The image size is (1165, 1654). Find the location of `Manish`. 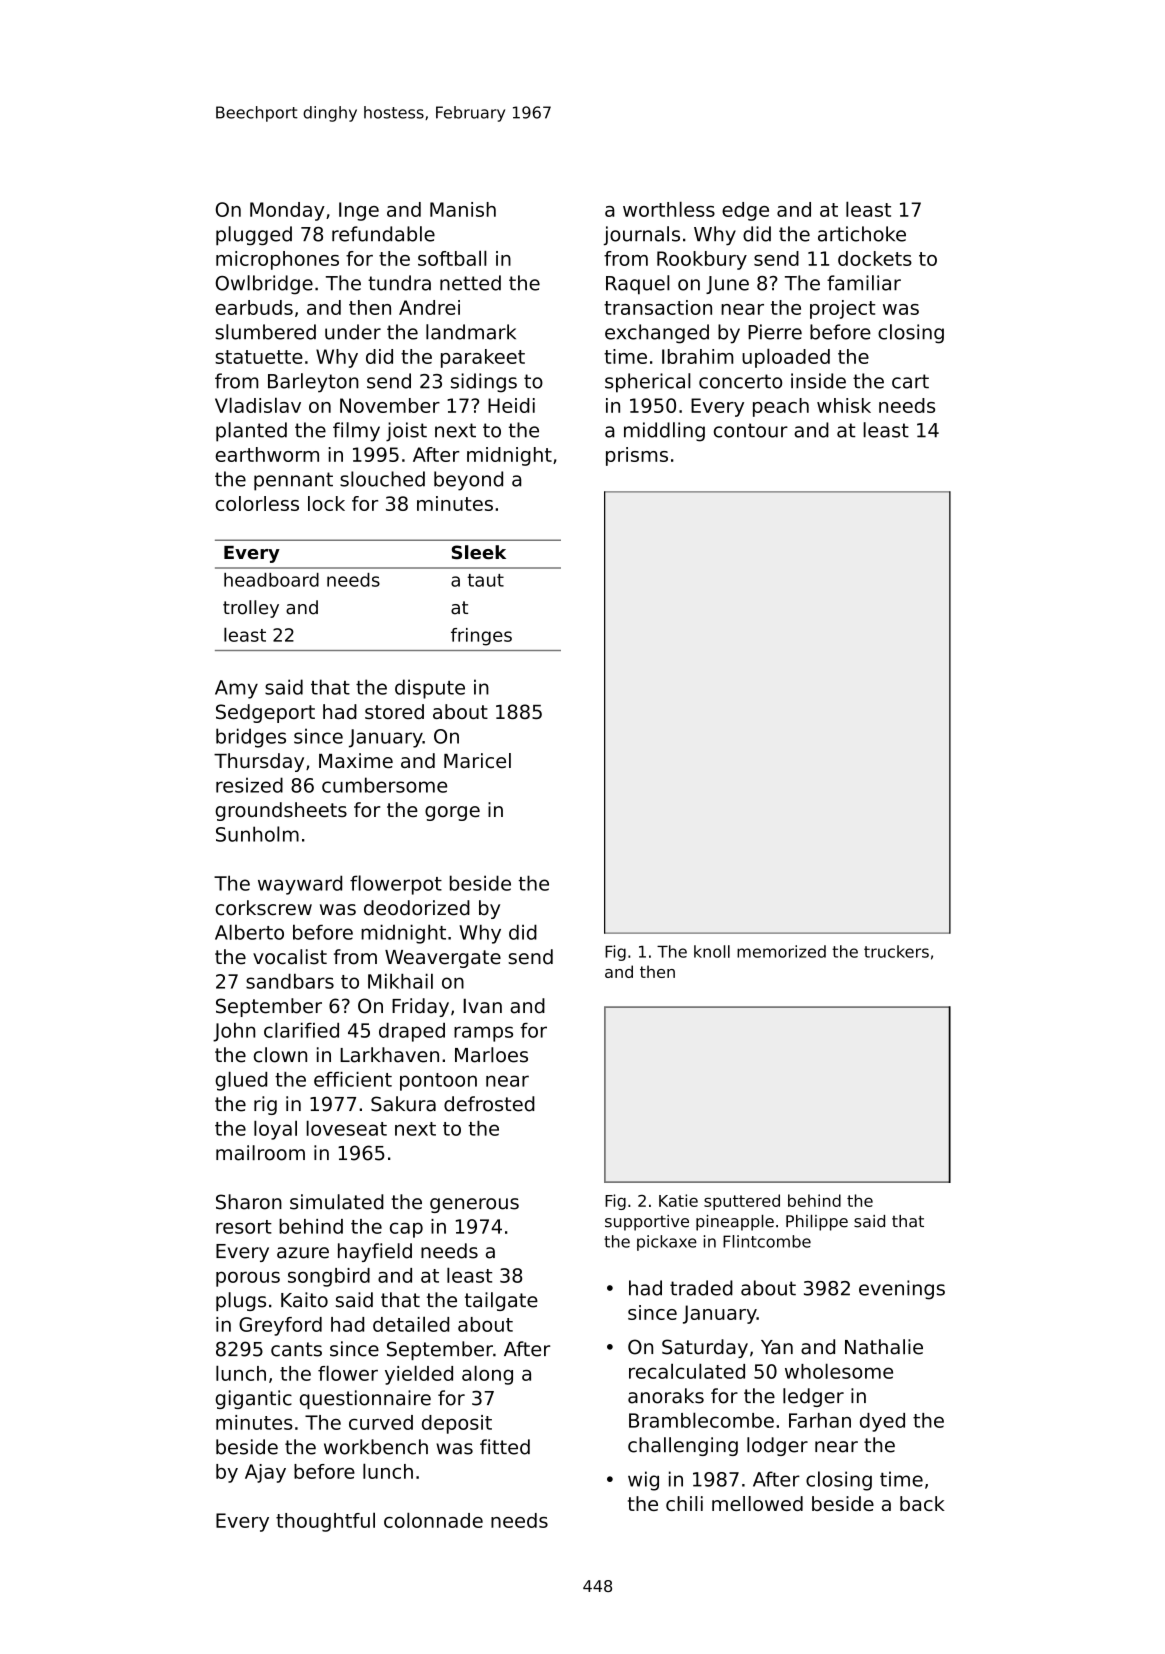

Manish is located at coordinates (463, 209).
